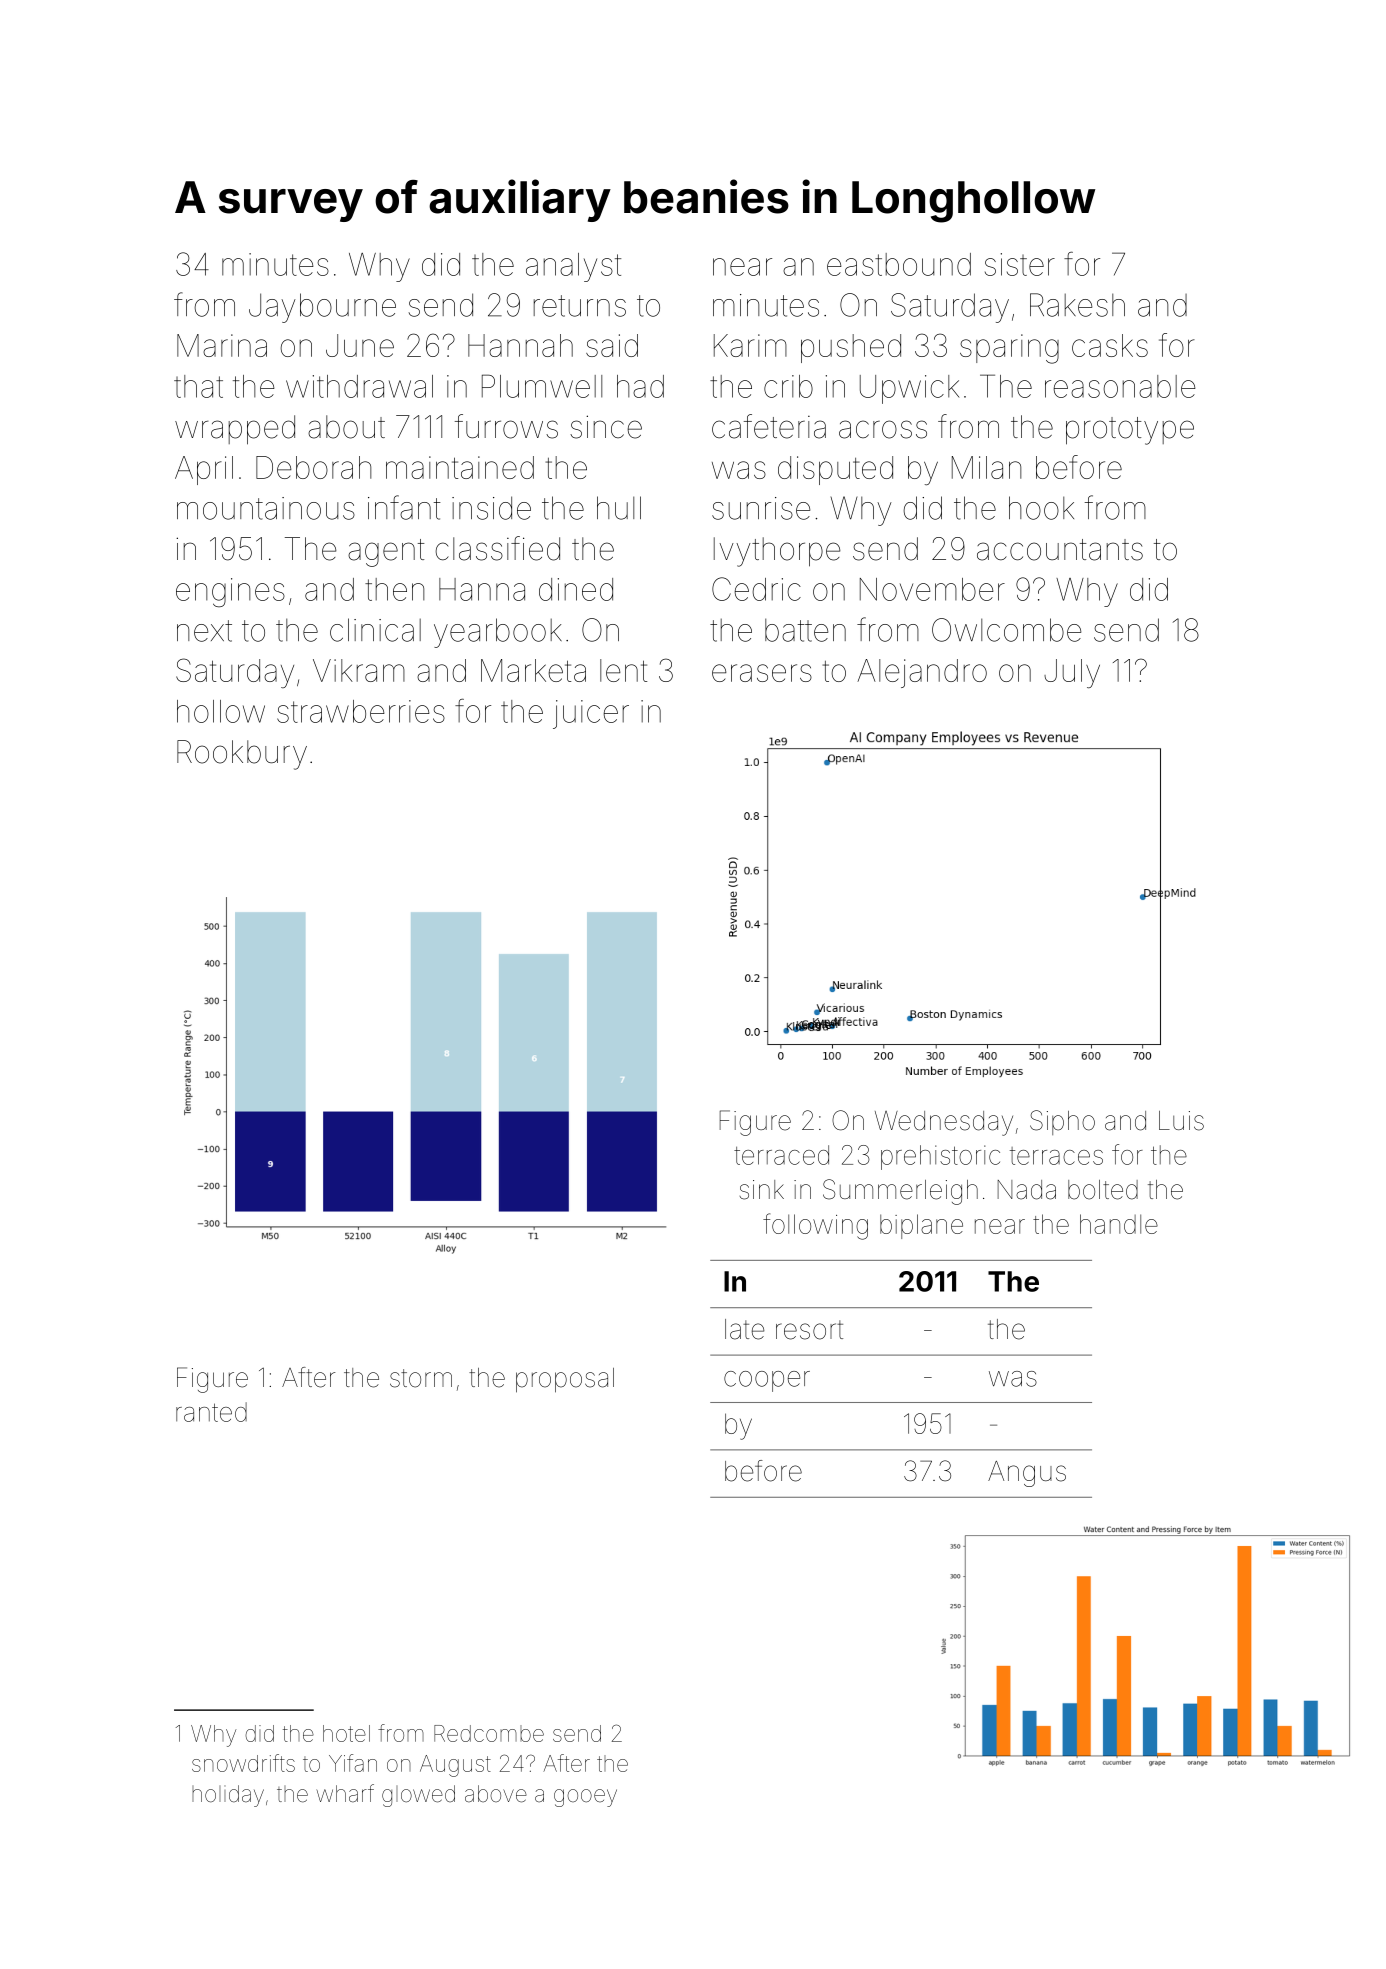 The width and height of the screenshot is (1386, 1969). Describe the element at coordinates (228, 1796) in the screenshot. I see `holiday` at that location.
